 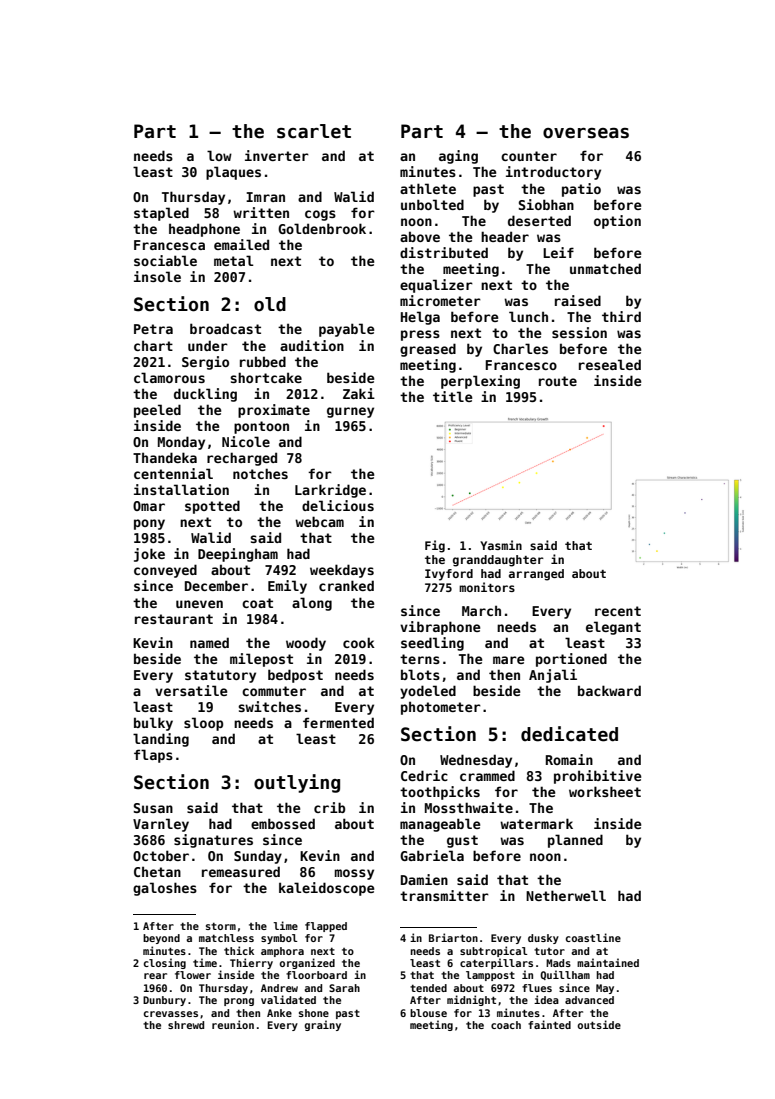 What do you see at coordinates (161, 740) in the screenshot?
I see `landing` at bounding box center [161, 740].
